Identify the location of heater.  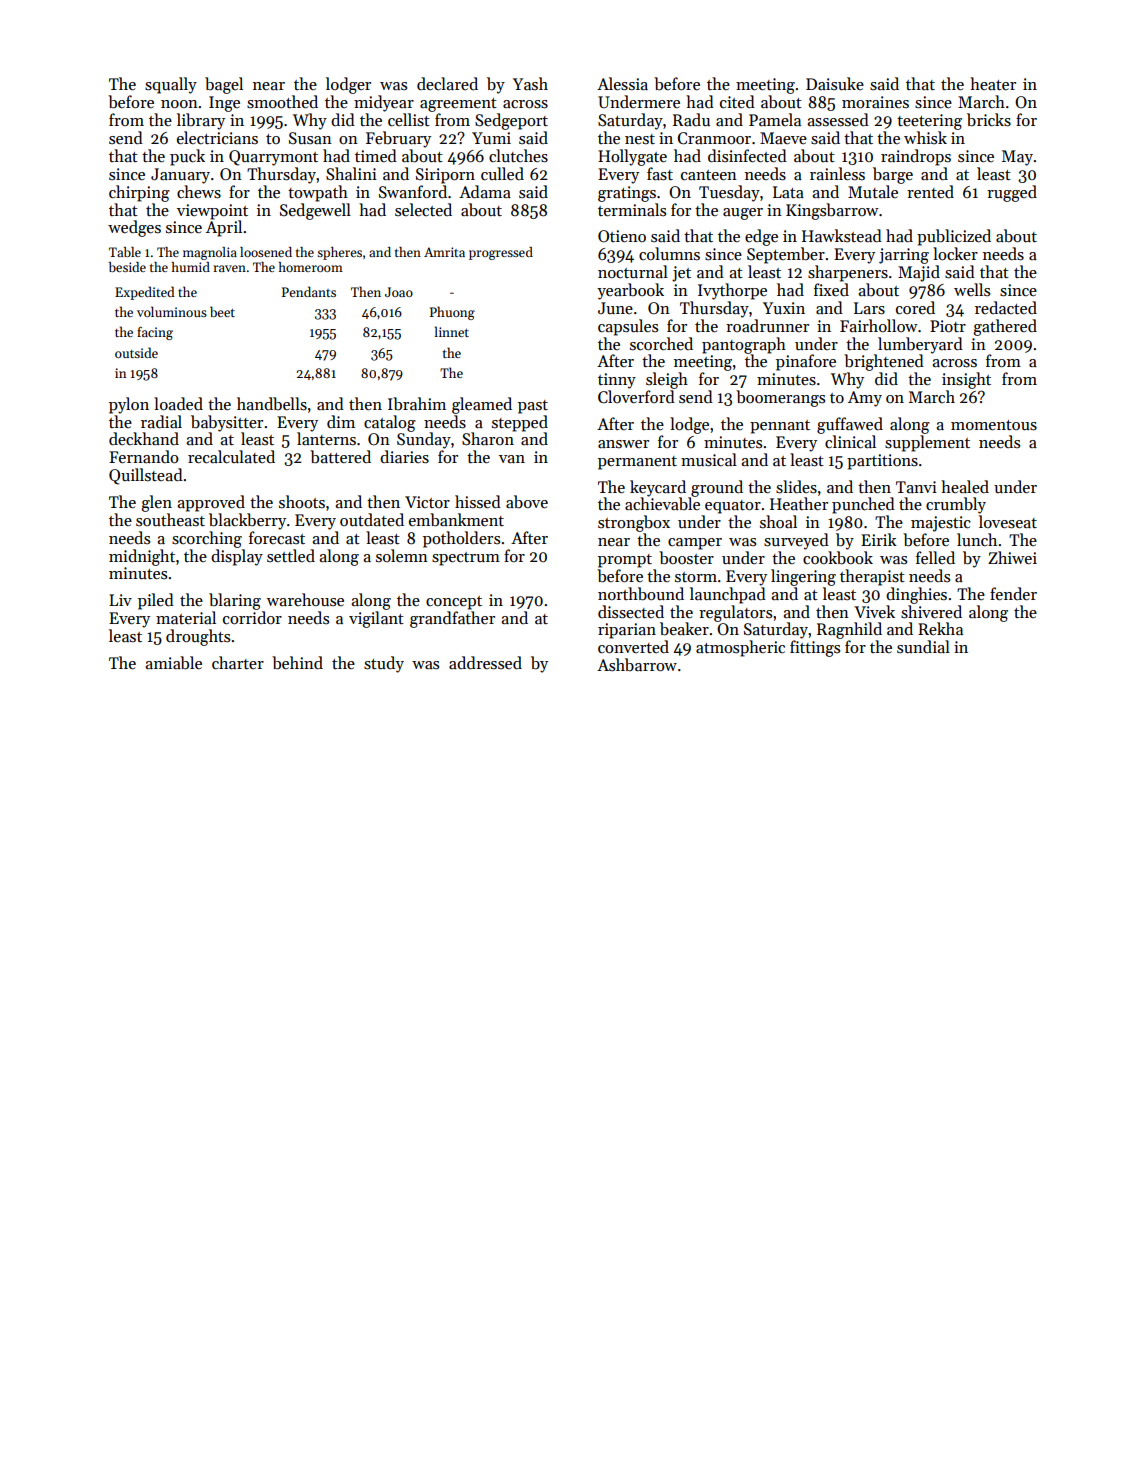
(993, 83).
